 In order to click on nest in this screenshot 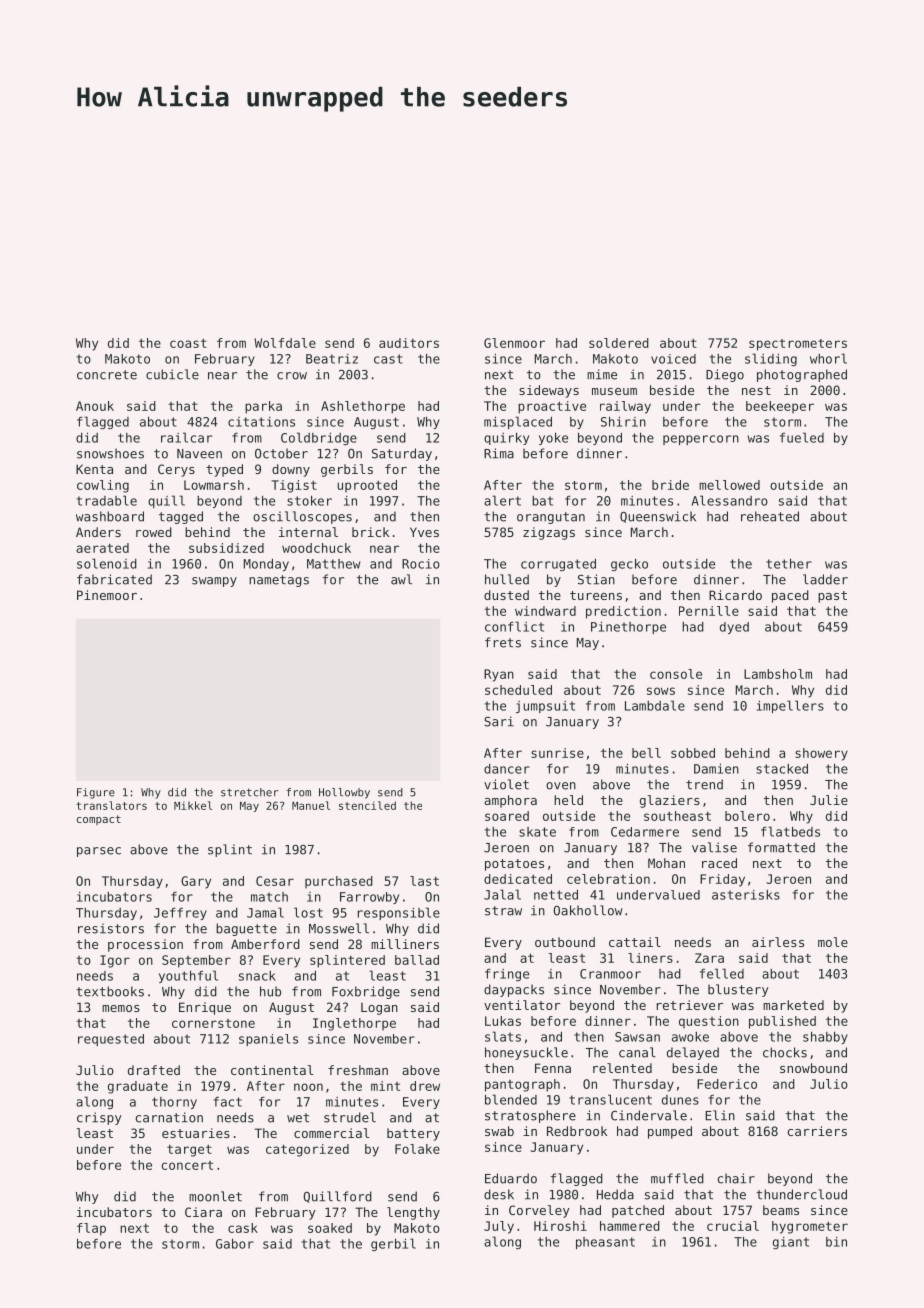, I will do `click(756, 390)`.
